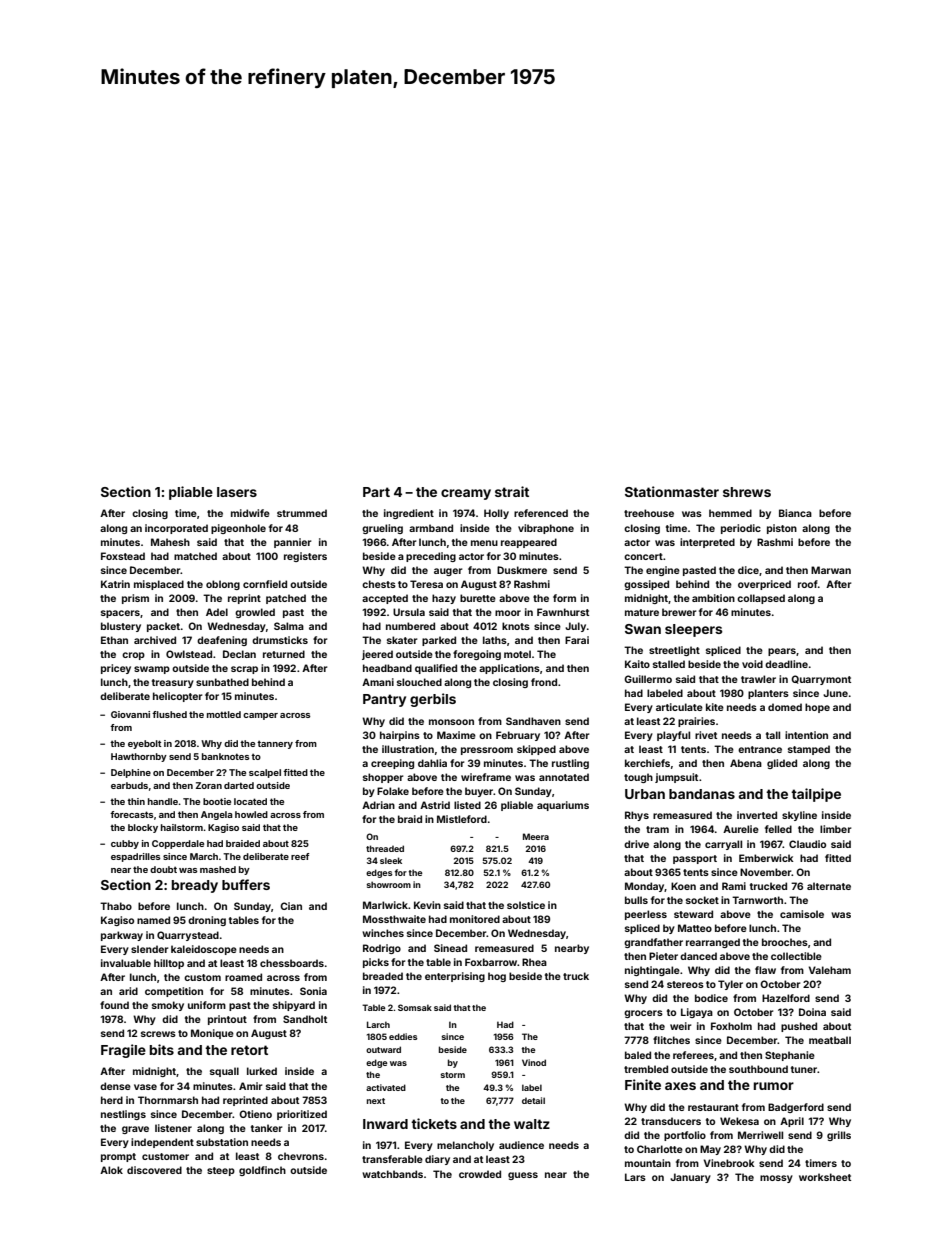 This document has height=1233, width=952. What do you see at coordinates (757, 815) in the document?
I see `inverted` at bounding box center [757, 815].
